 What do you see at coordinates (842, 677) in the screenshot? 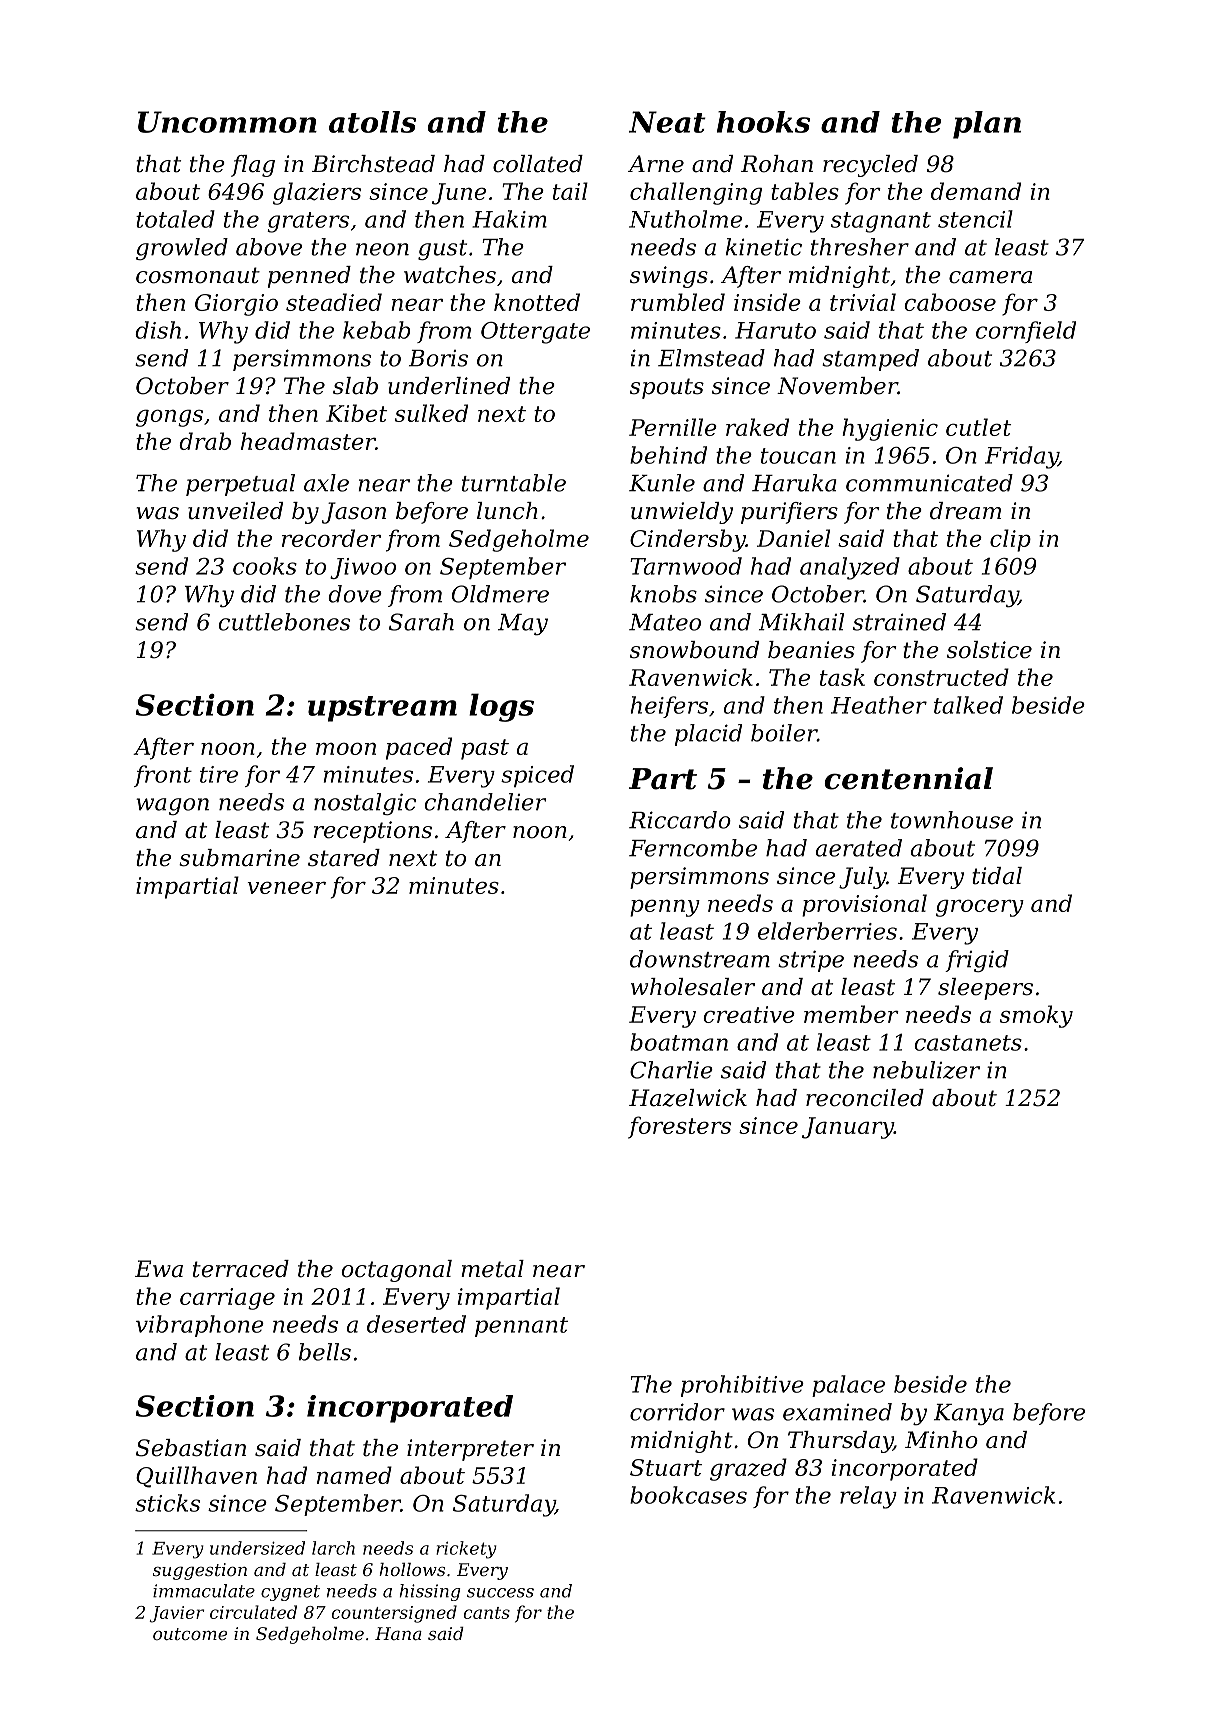
I see `task` at bounding box center [842, 677].
